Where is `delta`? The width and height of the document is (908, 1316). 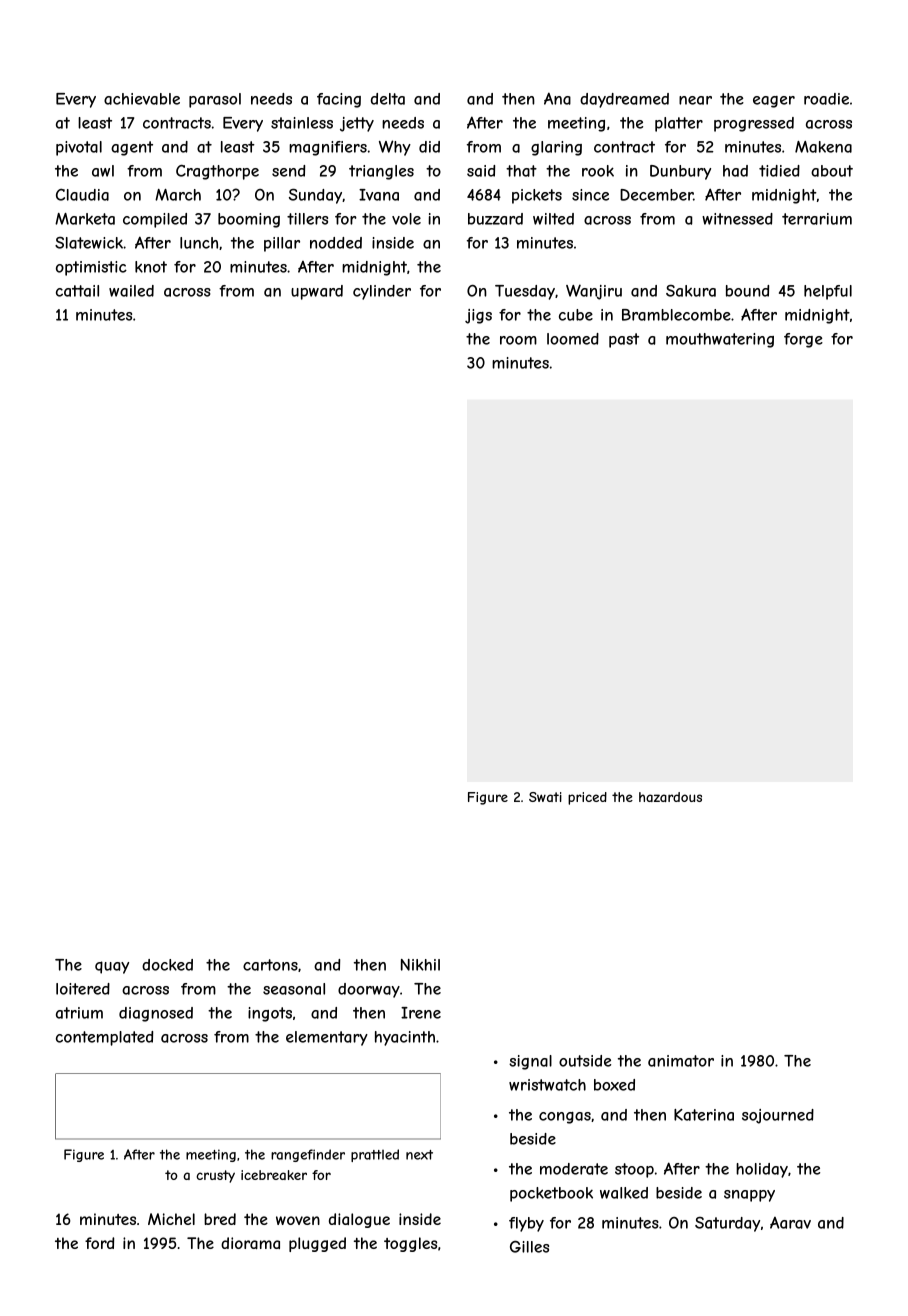 delta is located at coordinates (388, 99).
